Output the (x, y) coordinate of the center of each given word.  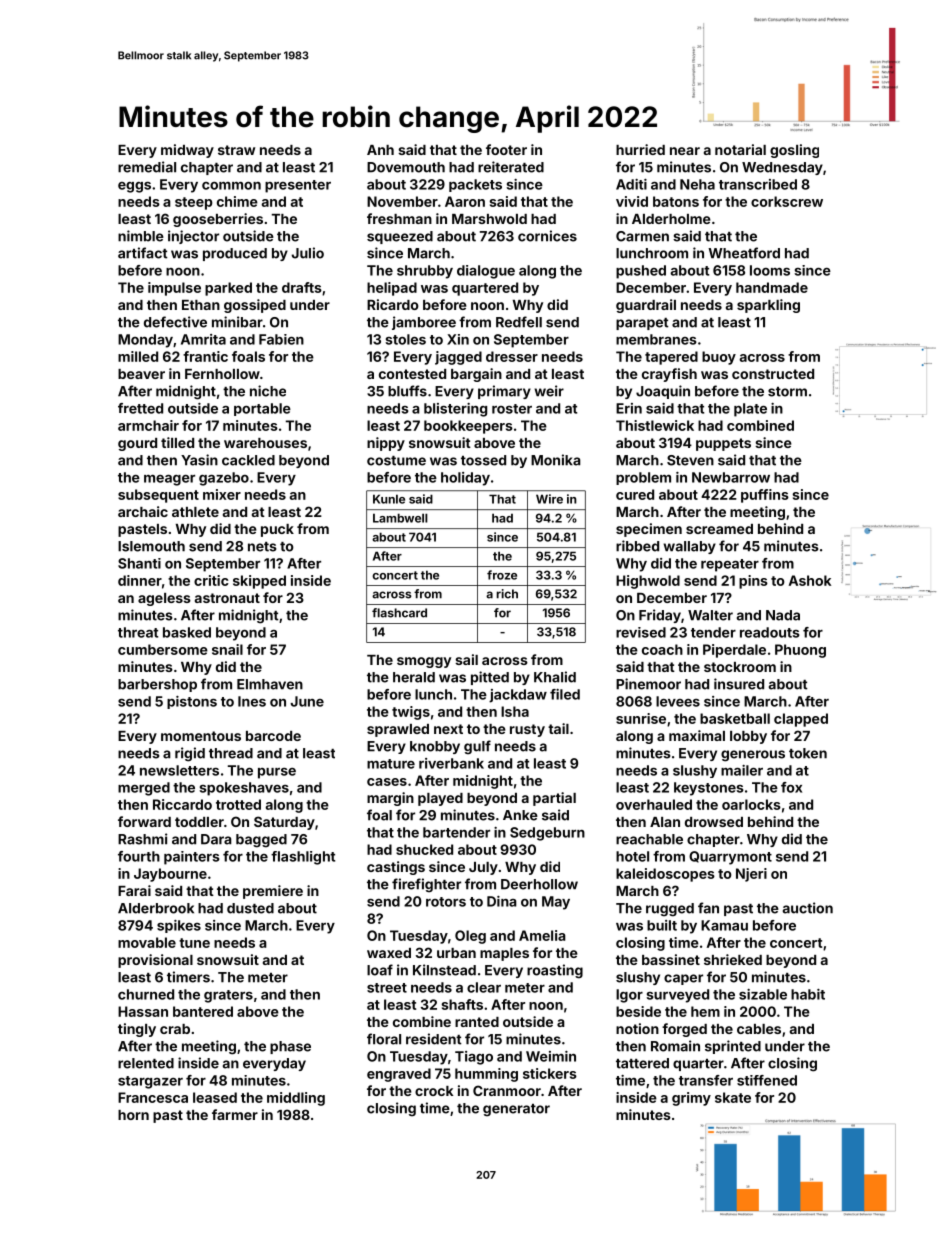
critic (211, 580)
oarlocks (751, 804)
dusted (250, 908)
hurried (640, 149)
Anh (380, 150)
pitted (490, 678)
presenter (298, 186)
